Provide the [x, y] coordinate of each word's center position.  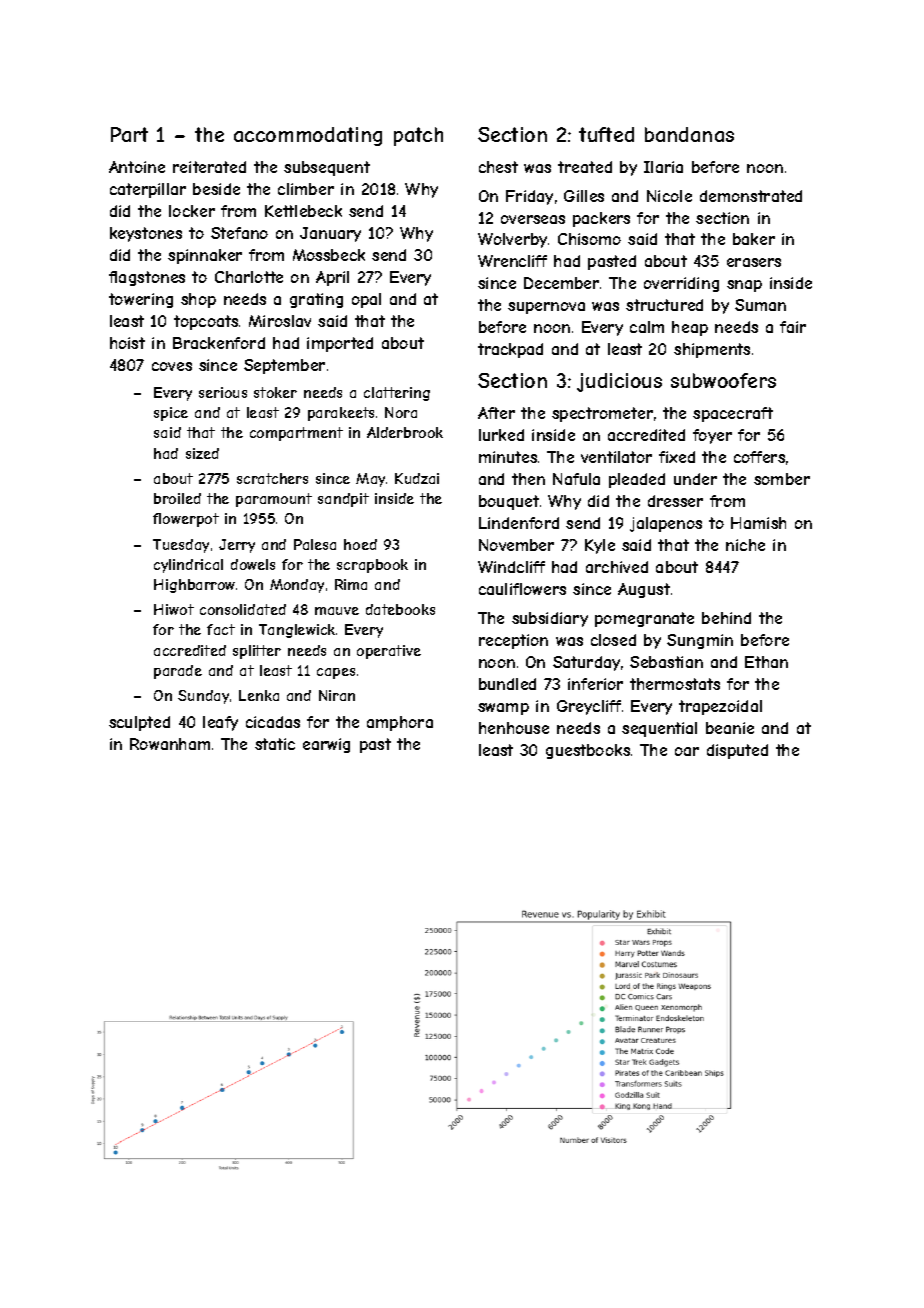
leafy [220, 723]
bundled [507, 684]
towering [141, 300]
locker [192, 211]
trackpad [510, 350]
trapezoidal [720, 707]
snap [744, 286]
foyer [712, 436]
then [528, 479]
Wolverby [512, 240]
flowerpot [186, 520]
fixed [677, 457]
